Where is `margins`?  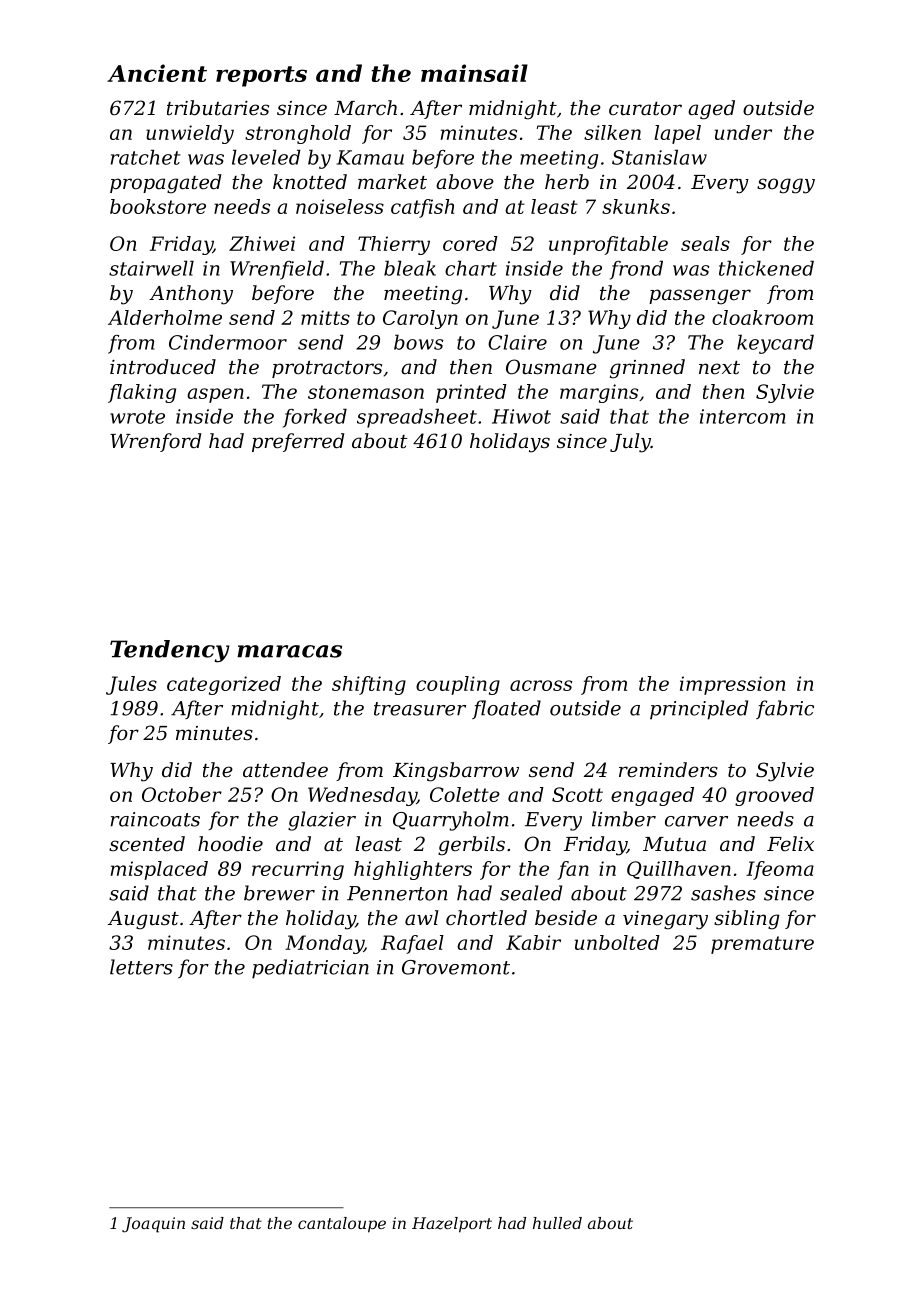 margins is located at coordinates (599, 393).
